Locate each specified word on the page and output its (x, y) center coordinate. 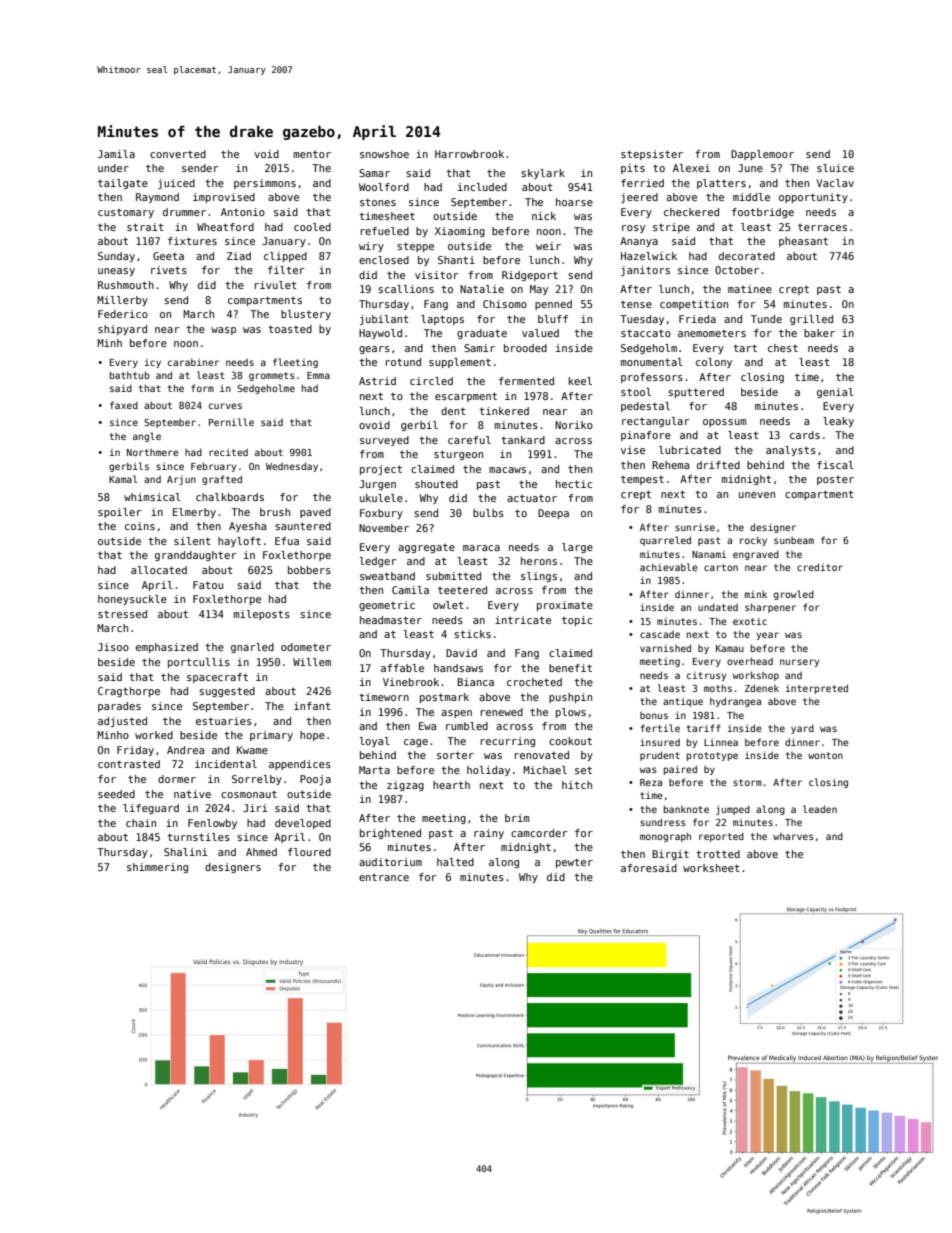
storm (747, 782)
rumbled (467, 726)
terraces (822, 227)
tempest (642, 480)
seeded (116, 794)
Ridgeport (530, 276)
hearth (451, 785)
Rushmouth (126, 285)
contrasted (129, 764)
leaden (820, 809)
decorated (747, 256)
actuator (532, 498)
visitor (436, 275)
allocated (159, 570)
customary (126, 213)
